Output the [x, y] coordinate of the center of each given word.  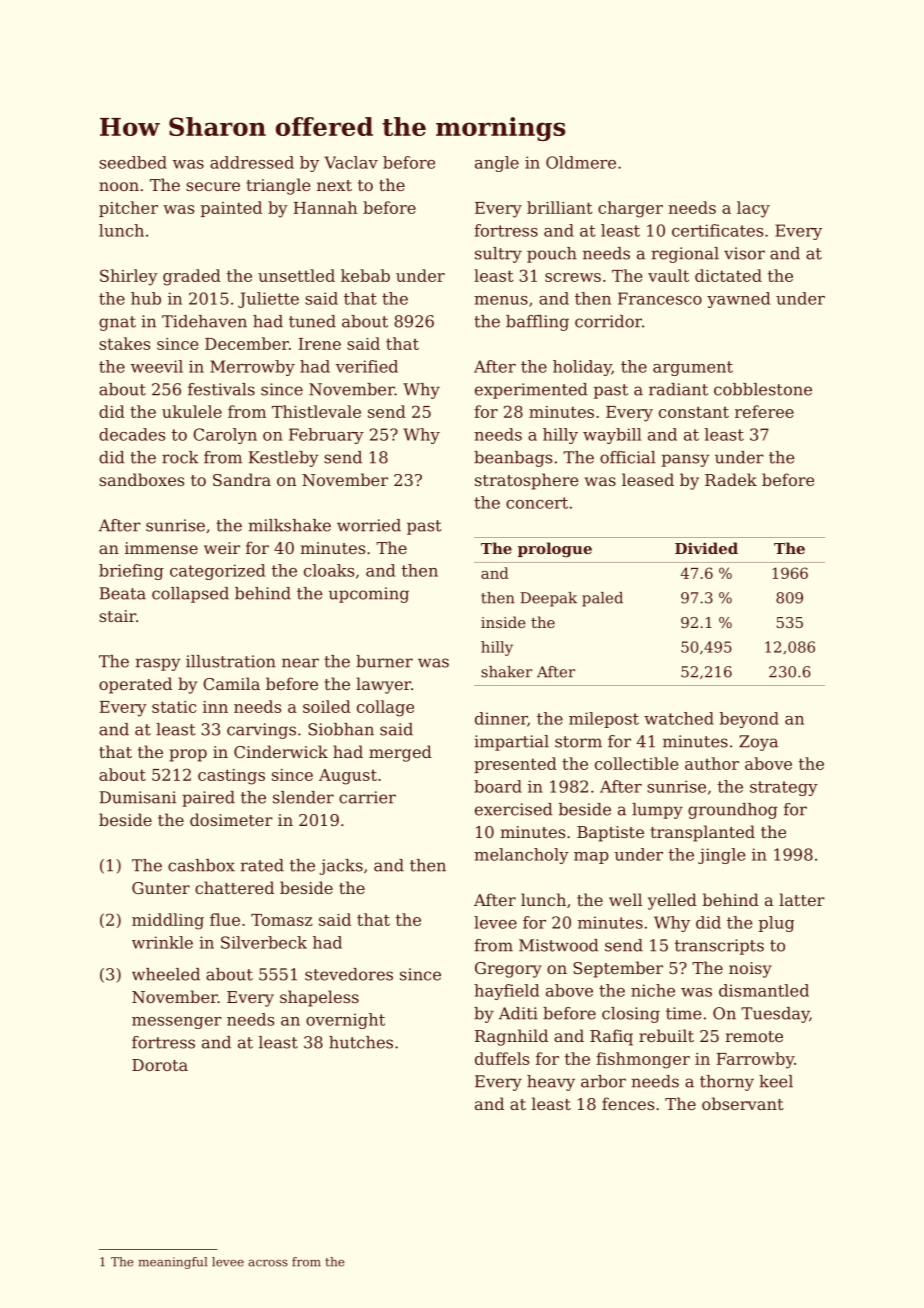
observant [743, 1103]
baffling [537, 323]
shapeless [319, 998]
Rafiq [611, 1037]
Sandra [242, 479]
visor [744, 253]
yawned [738, 300]
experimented [531, 391]
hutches [361, 1042]
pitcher [128, 209]
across [268, 1263]
